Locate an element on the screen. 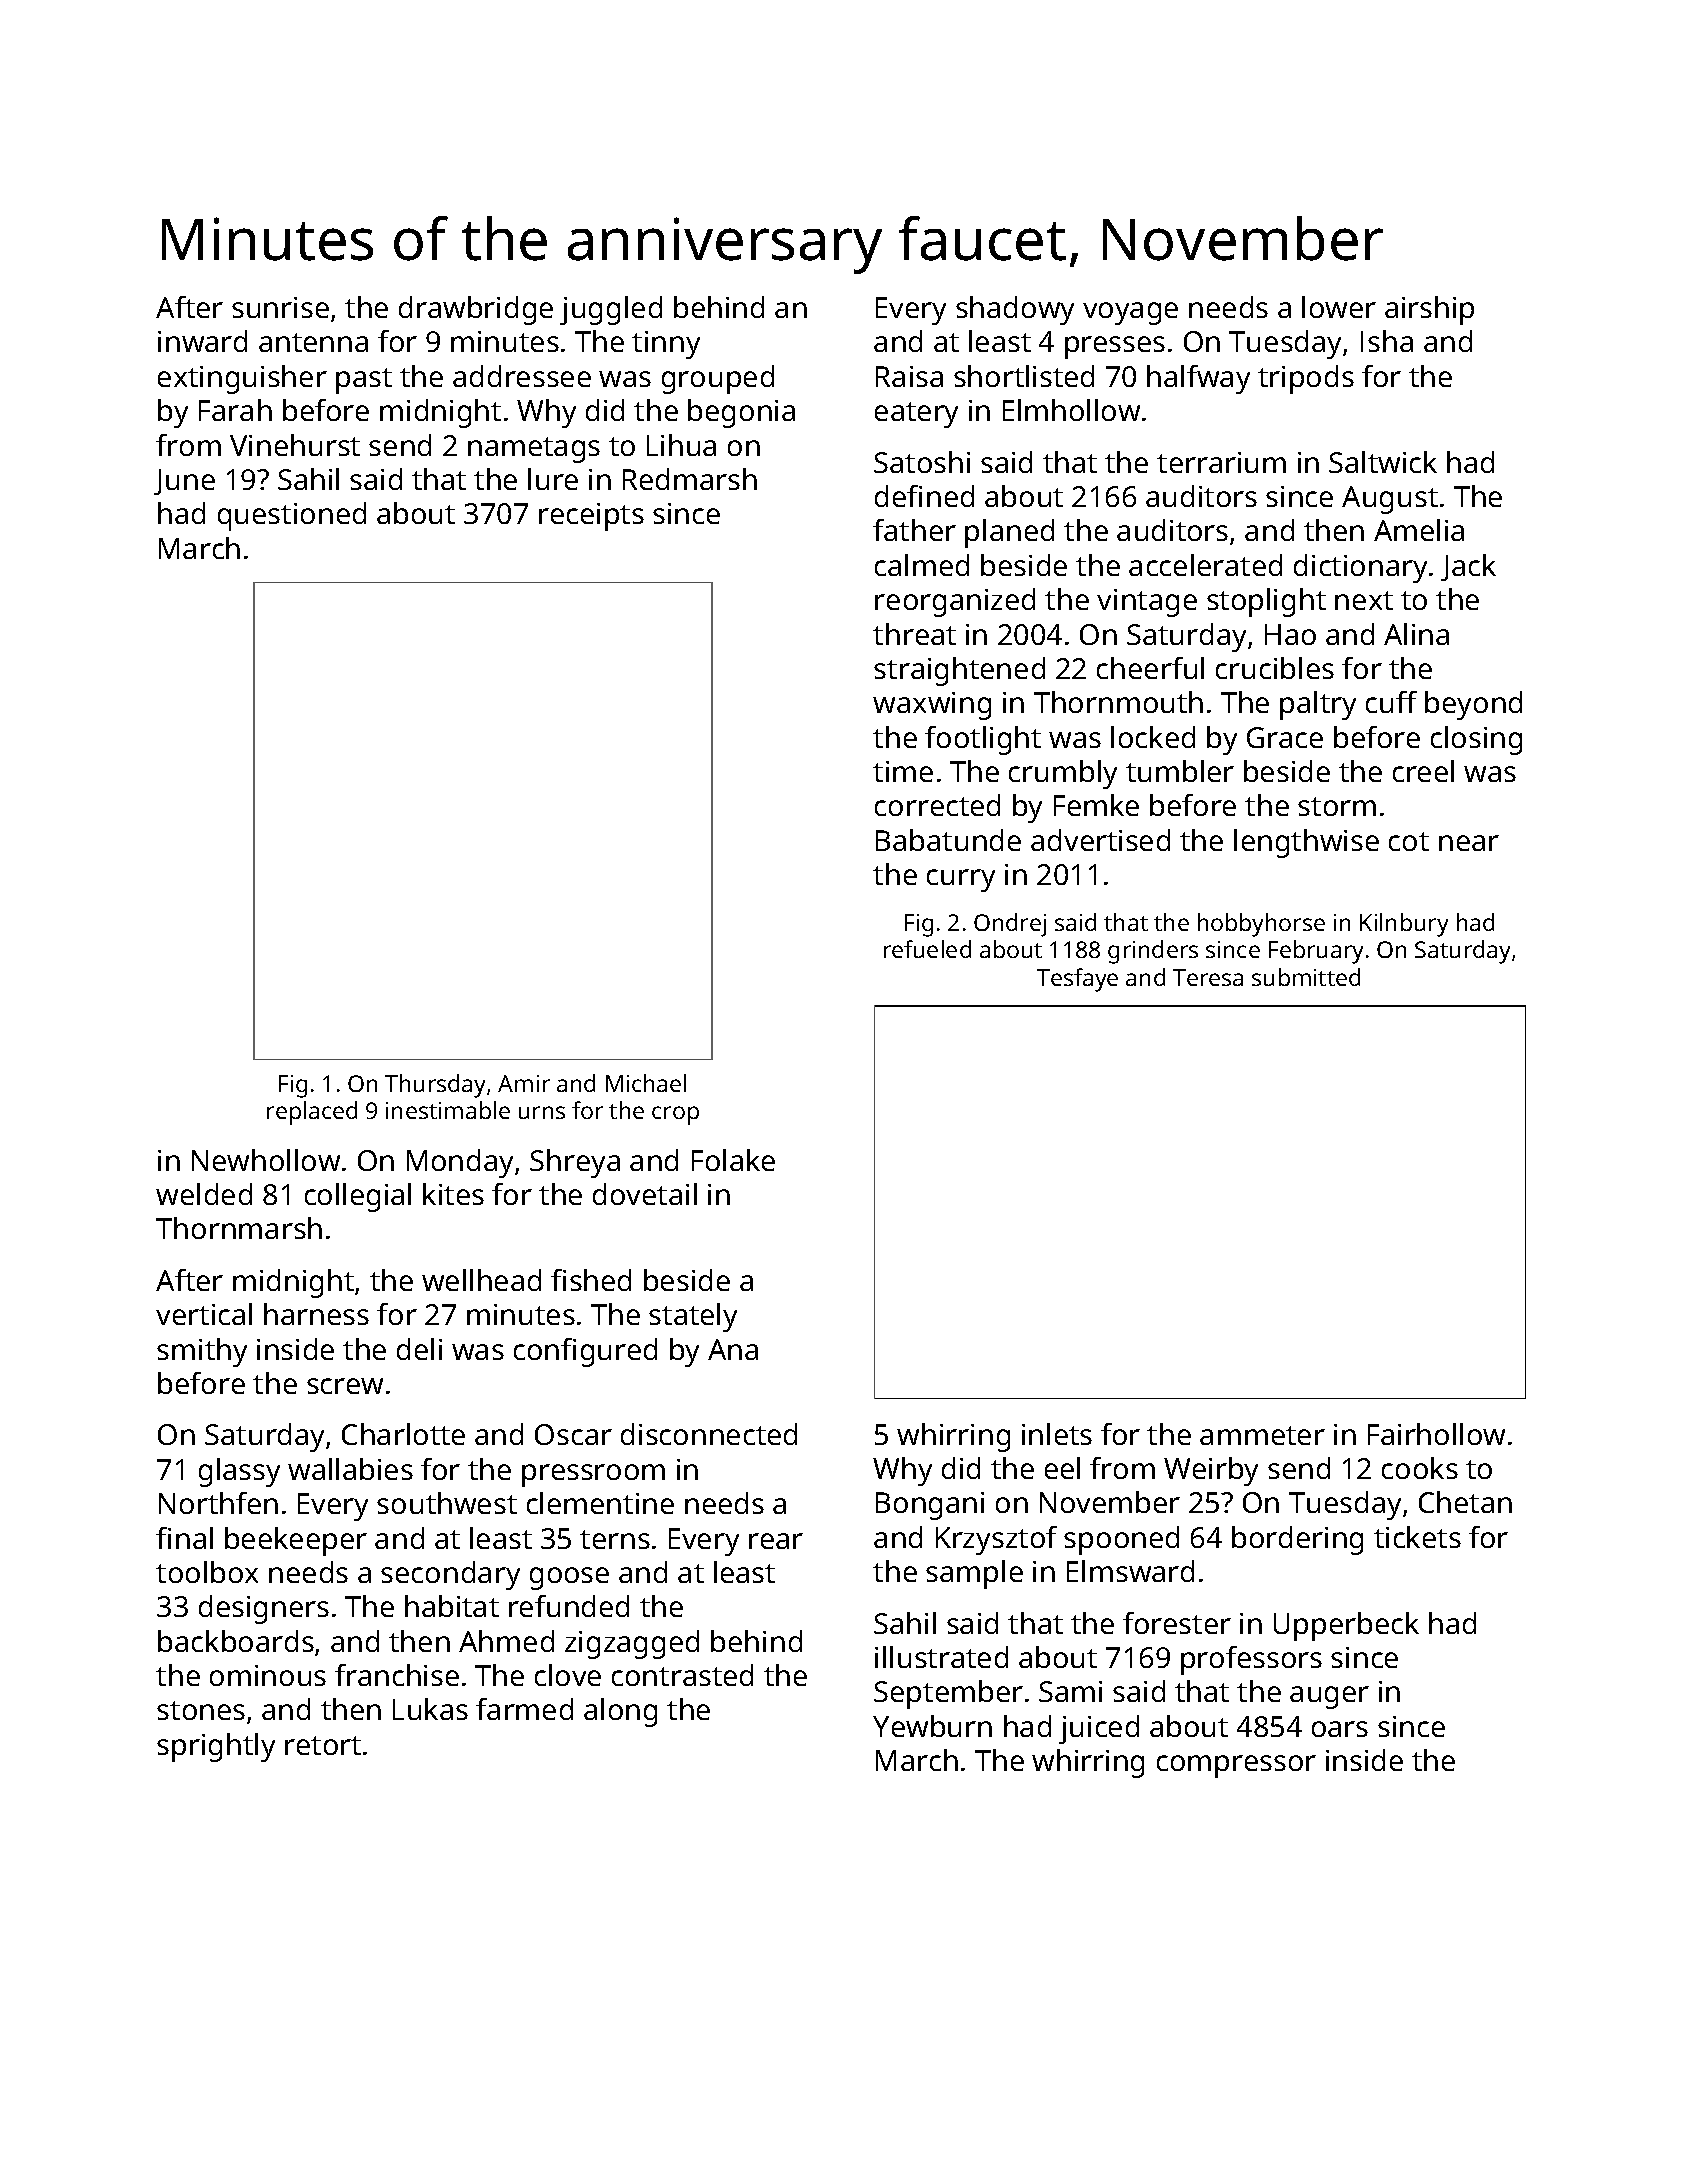  receipts is located at coordinates (591, 517).
